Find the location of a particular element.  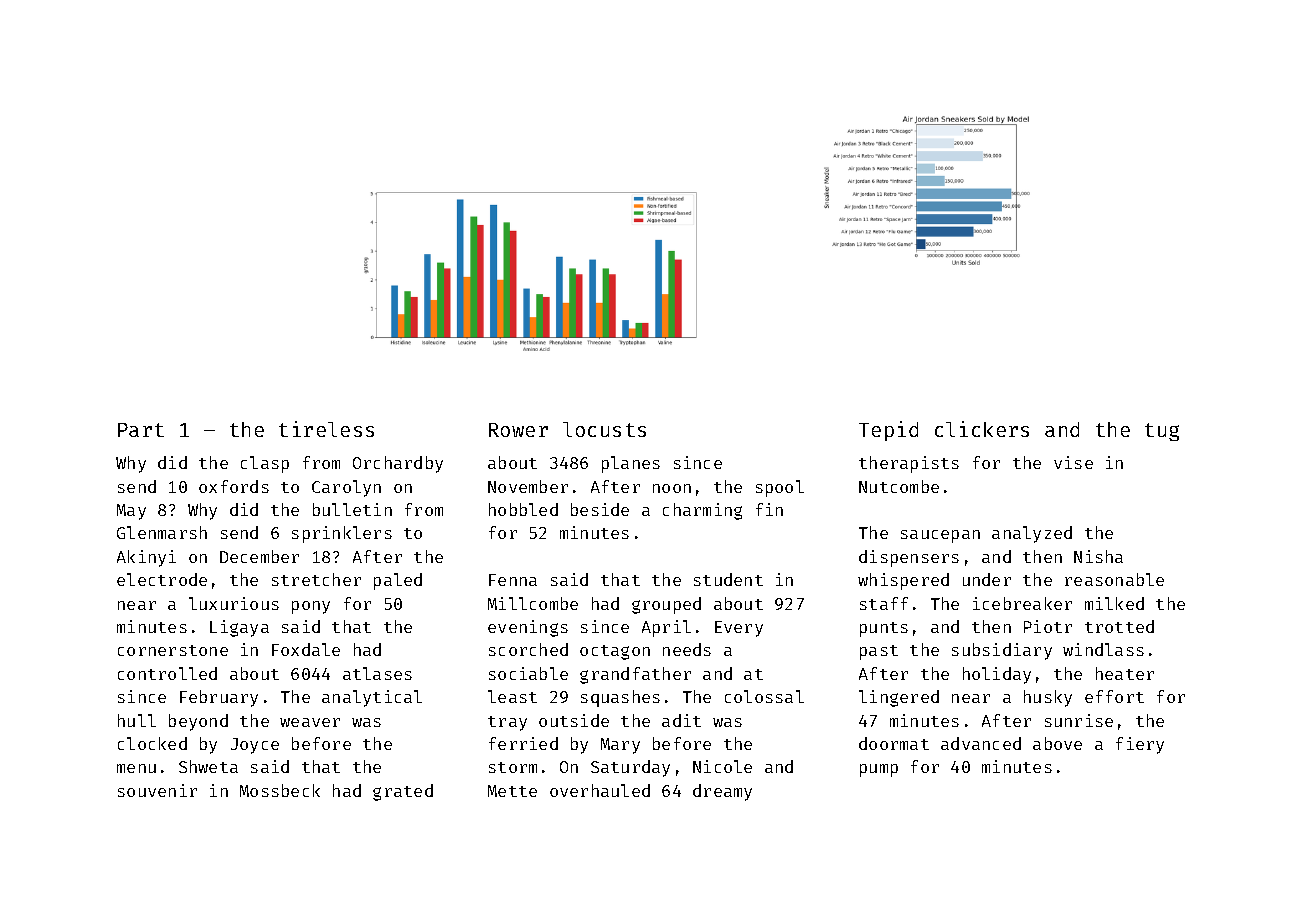

grated is located at coordinates (403, 792).
